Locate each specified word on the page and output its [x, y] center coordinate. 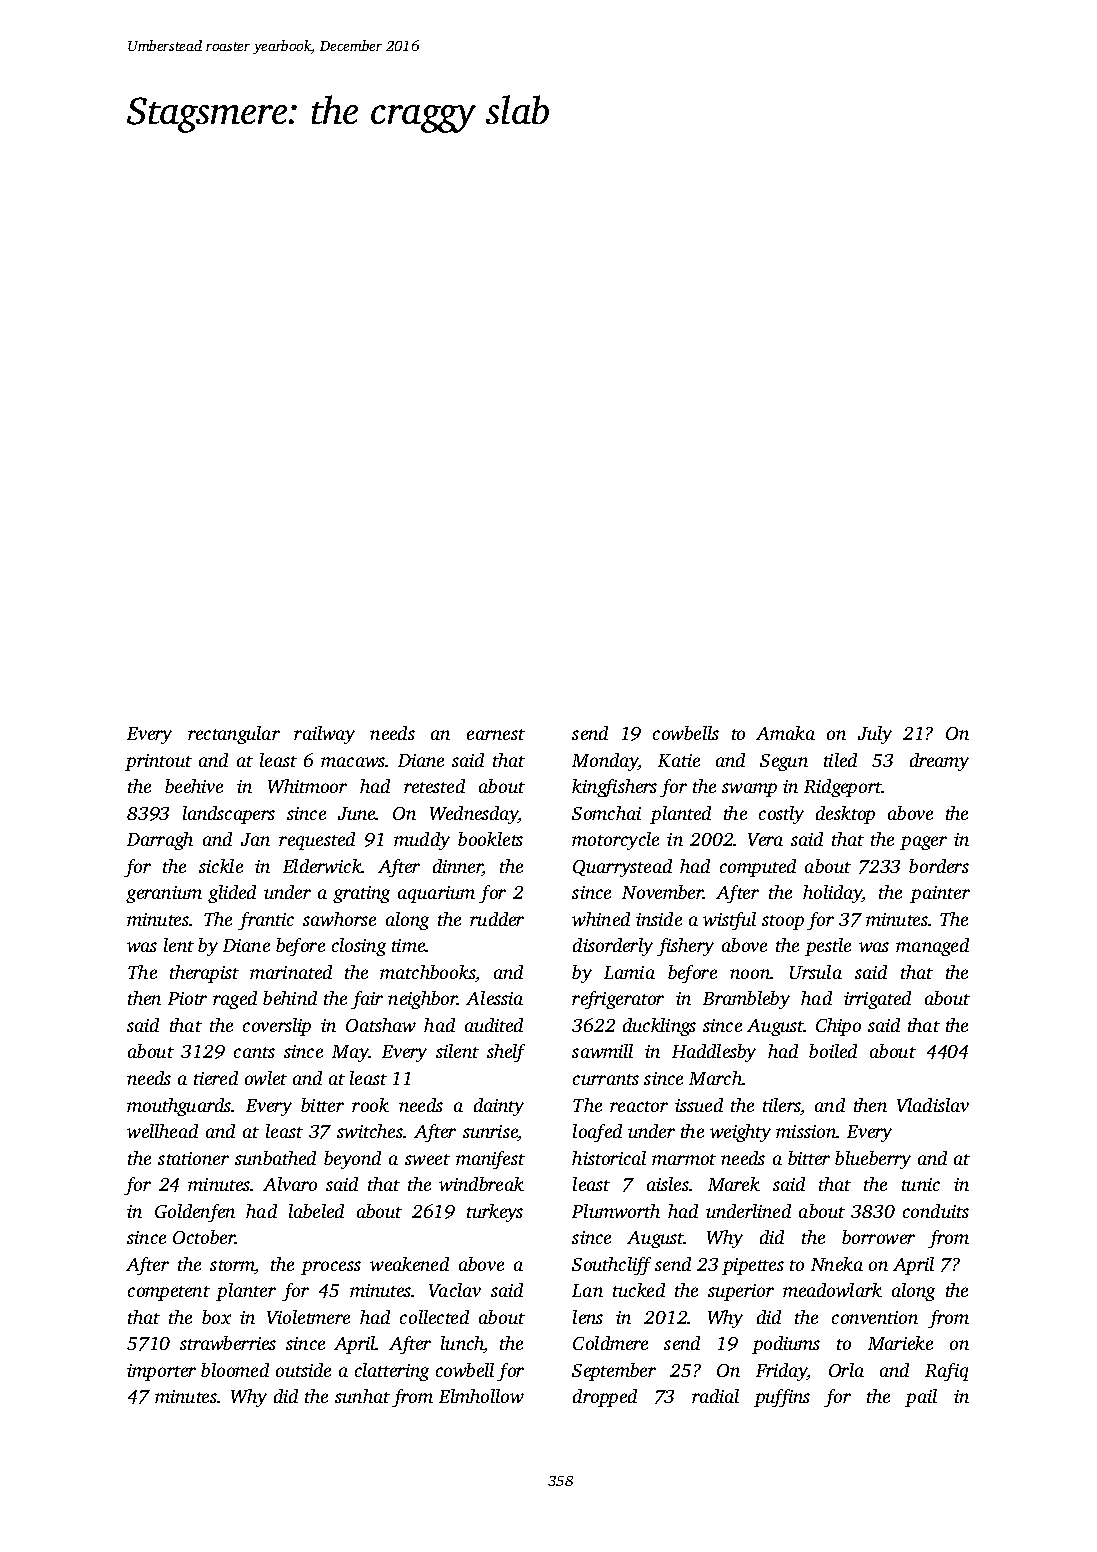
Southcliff [611, 1266]
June [357, 813]
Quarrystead [622, 868]
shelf [506, 1053]
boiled [833, 1051]
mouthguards [179, 1107]
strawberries [228, 1343]
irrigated [877, 1000]
